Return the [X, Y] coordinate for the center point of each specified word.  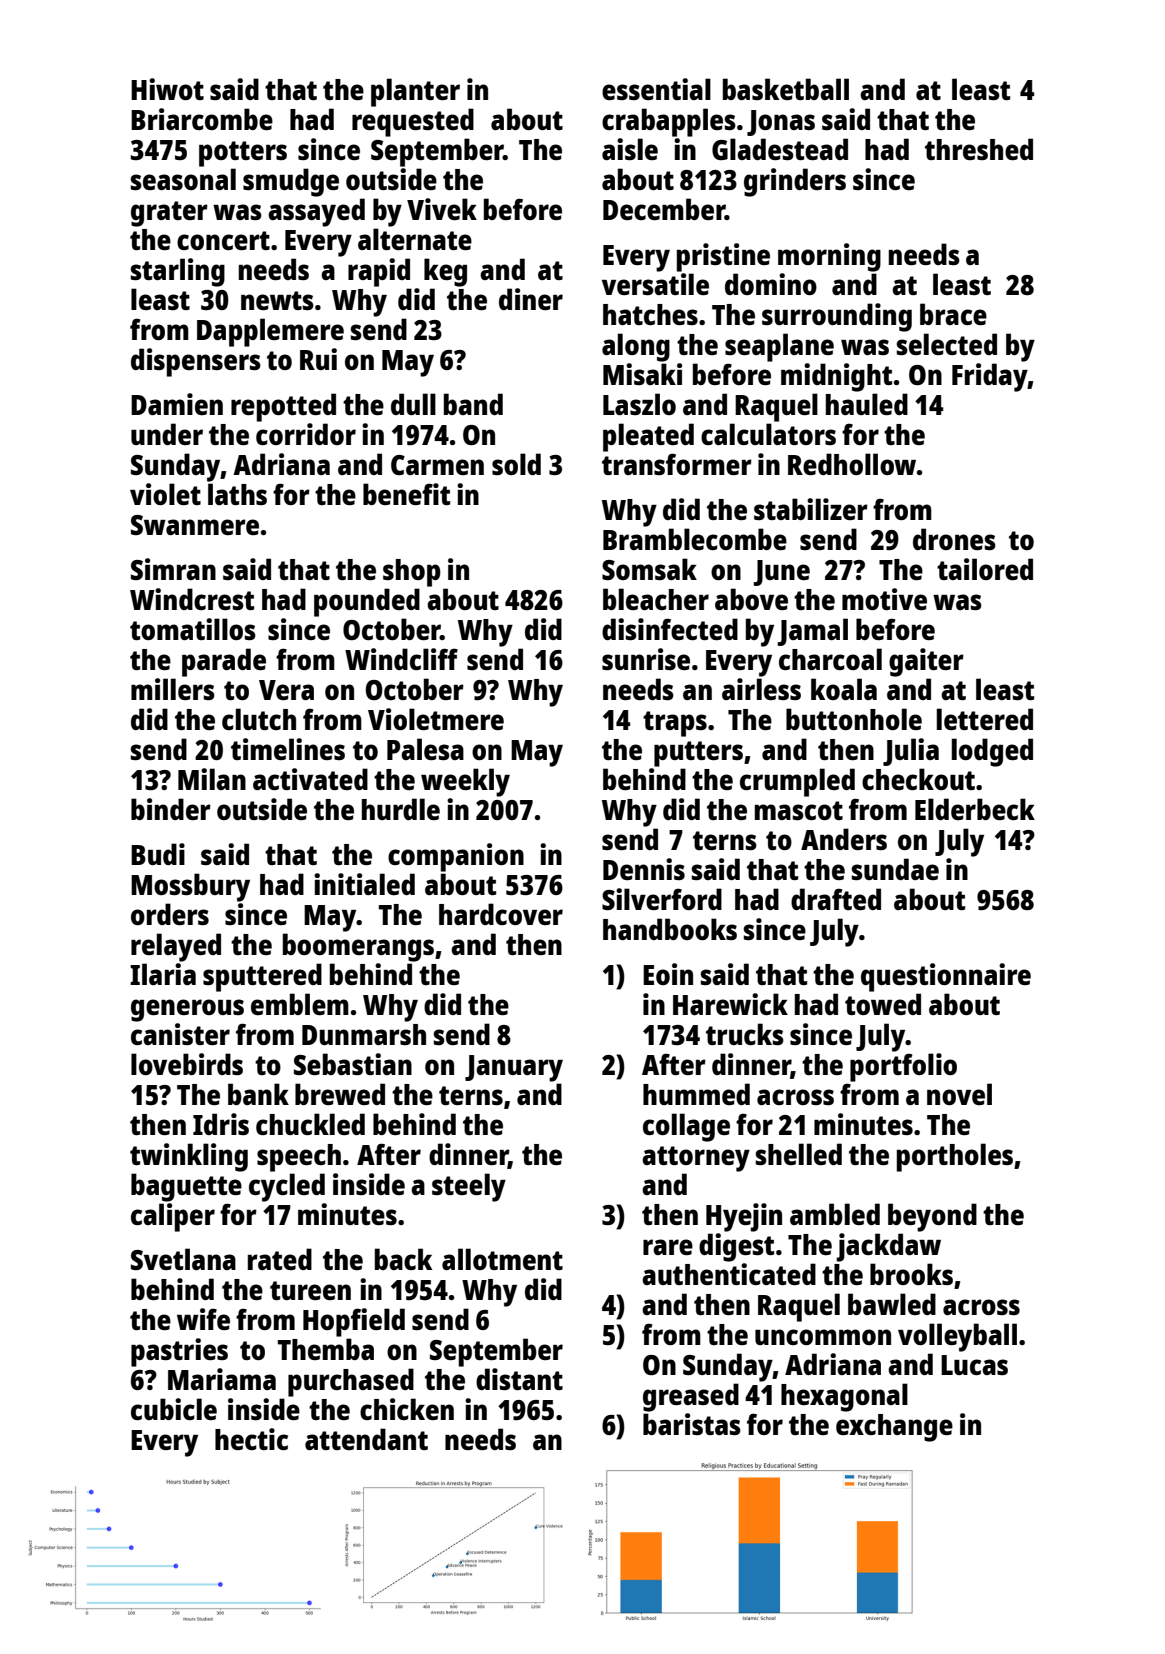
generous [187, 1010]
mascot [799, 810]
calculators [768, 434]
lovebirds [187, 1064]
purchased [351, 1382]
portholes [955, 1157]
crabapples [669, 122]
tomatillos [193, 629]
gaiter [926, 662]
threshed [979, 149]
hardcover [501, 914]
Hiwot [167, 89]
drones [954, 539]
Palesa [425, 749]
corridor [306, 434]
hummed [696, 1094]
